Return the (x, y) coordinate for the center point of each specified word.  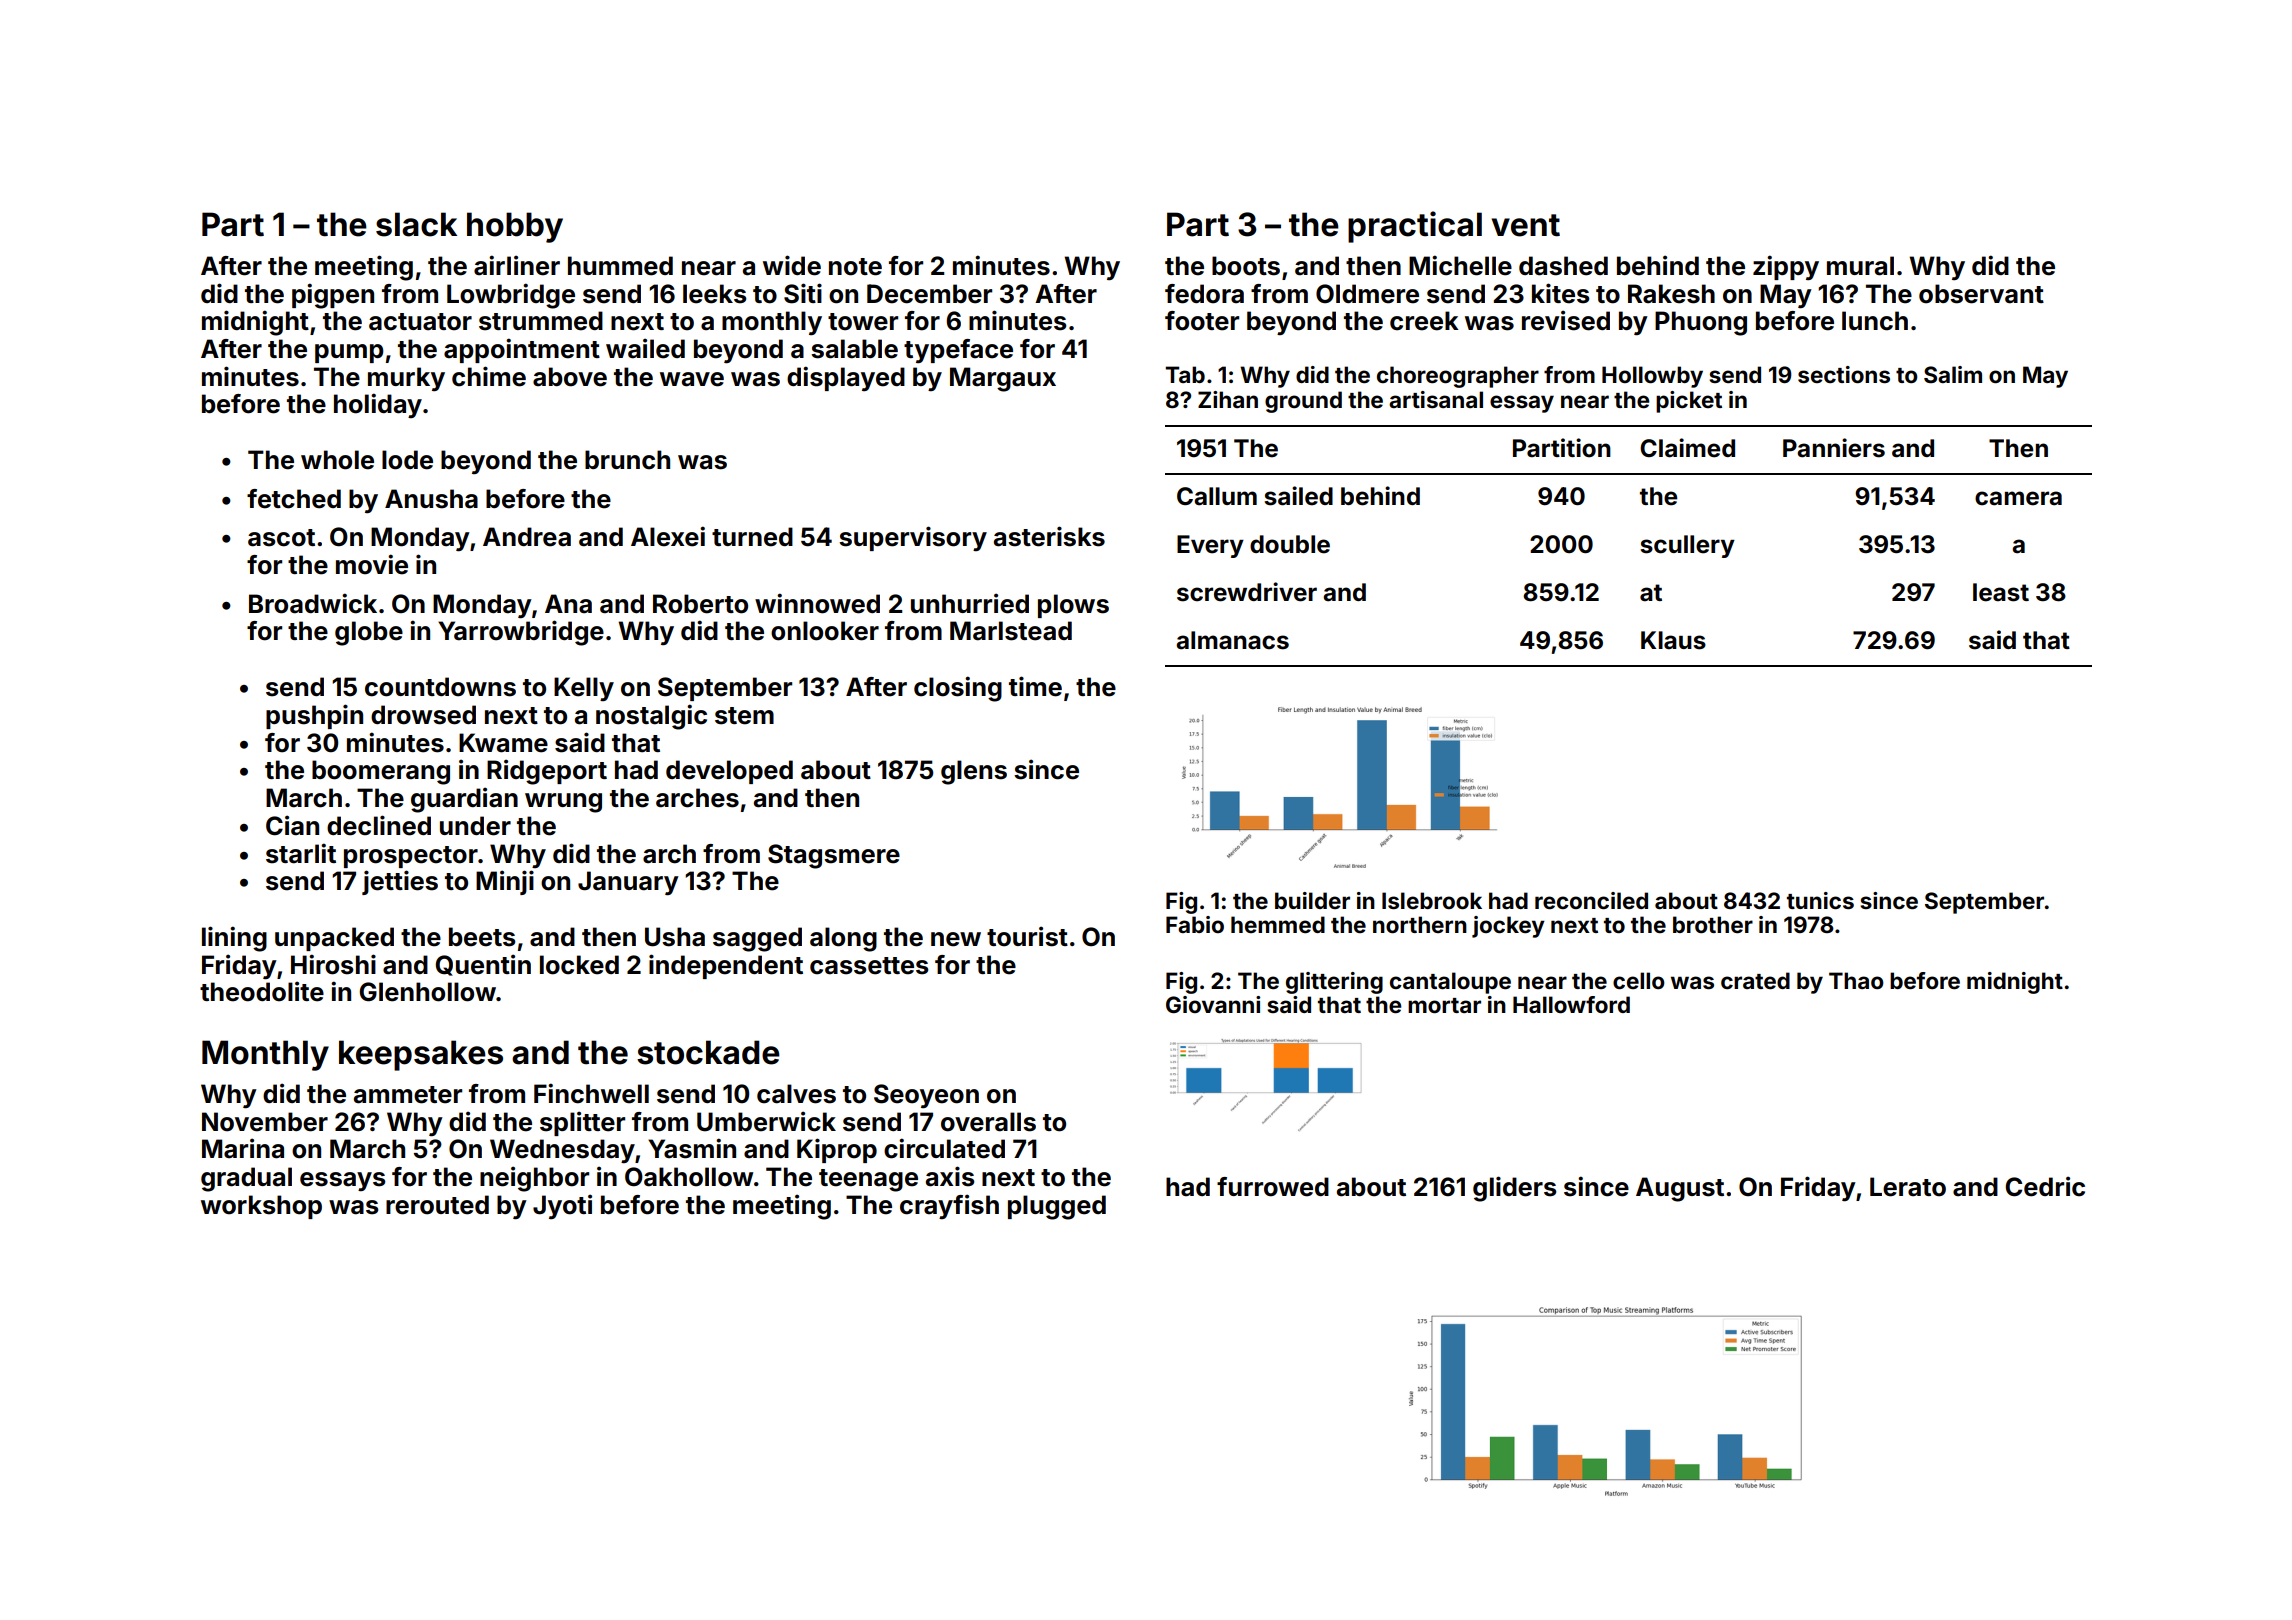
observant (1981, 294)
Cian (292, 825)
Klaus (1673, 640)
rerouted (437, 1205)
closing (958, 689)
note (855, 267)
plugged (1057, 1207)
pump (349, 353)
